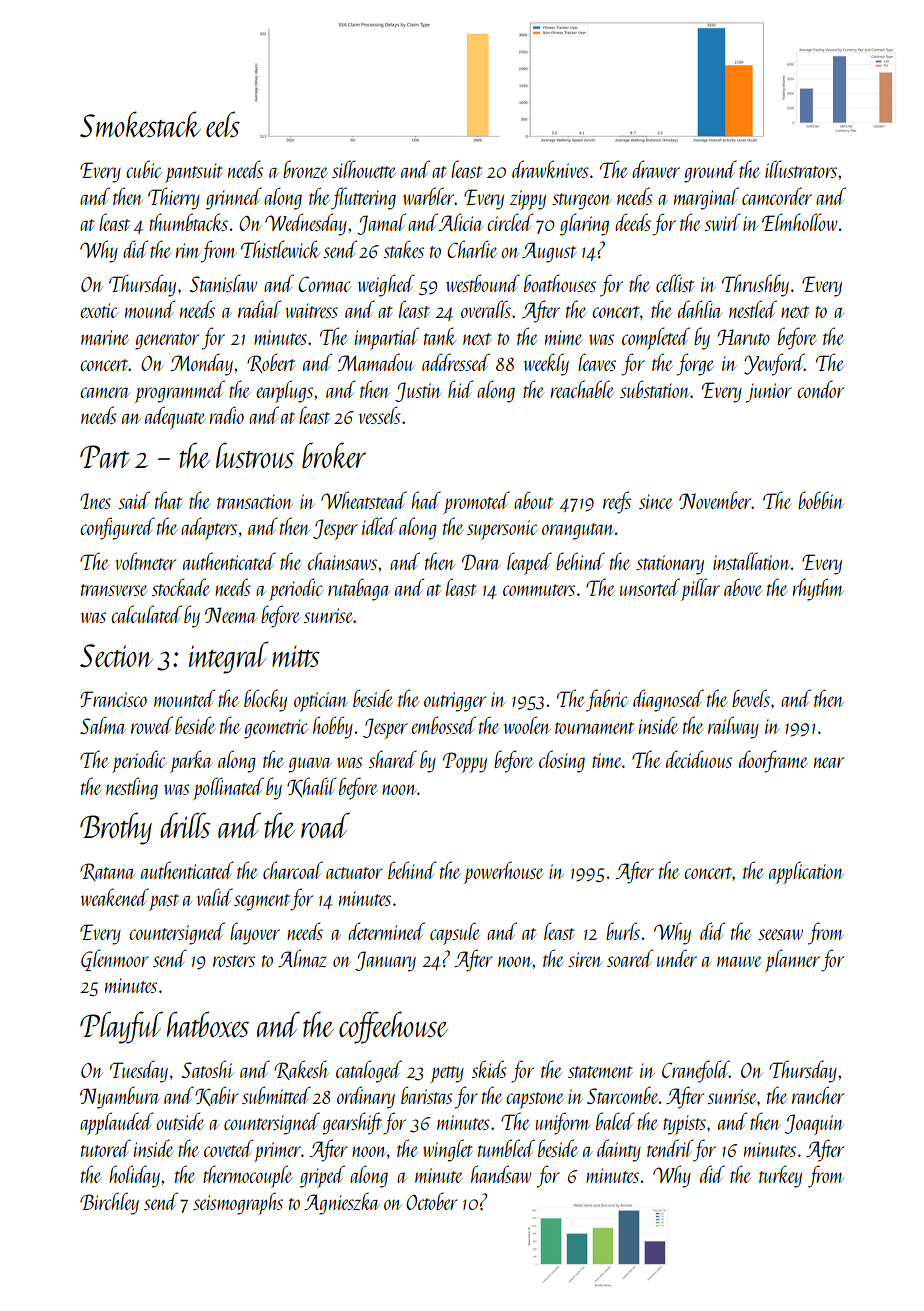  I want to click on marine, so click(105, 337).
